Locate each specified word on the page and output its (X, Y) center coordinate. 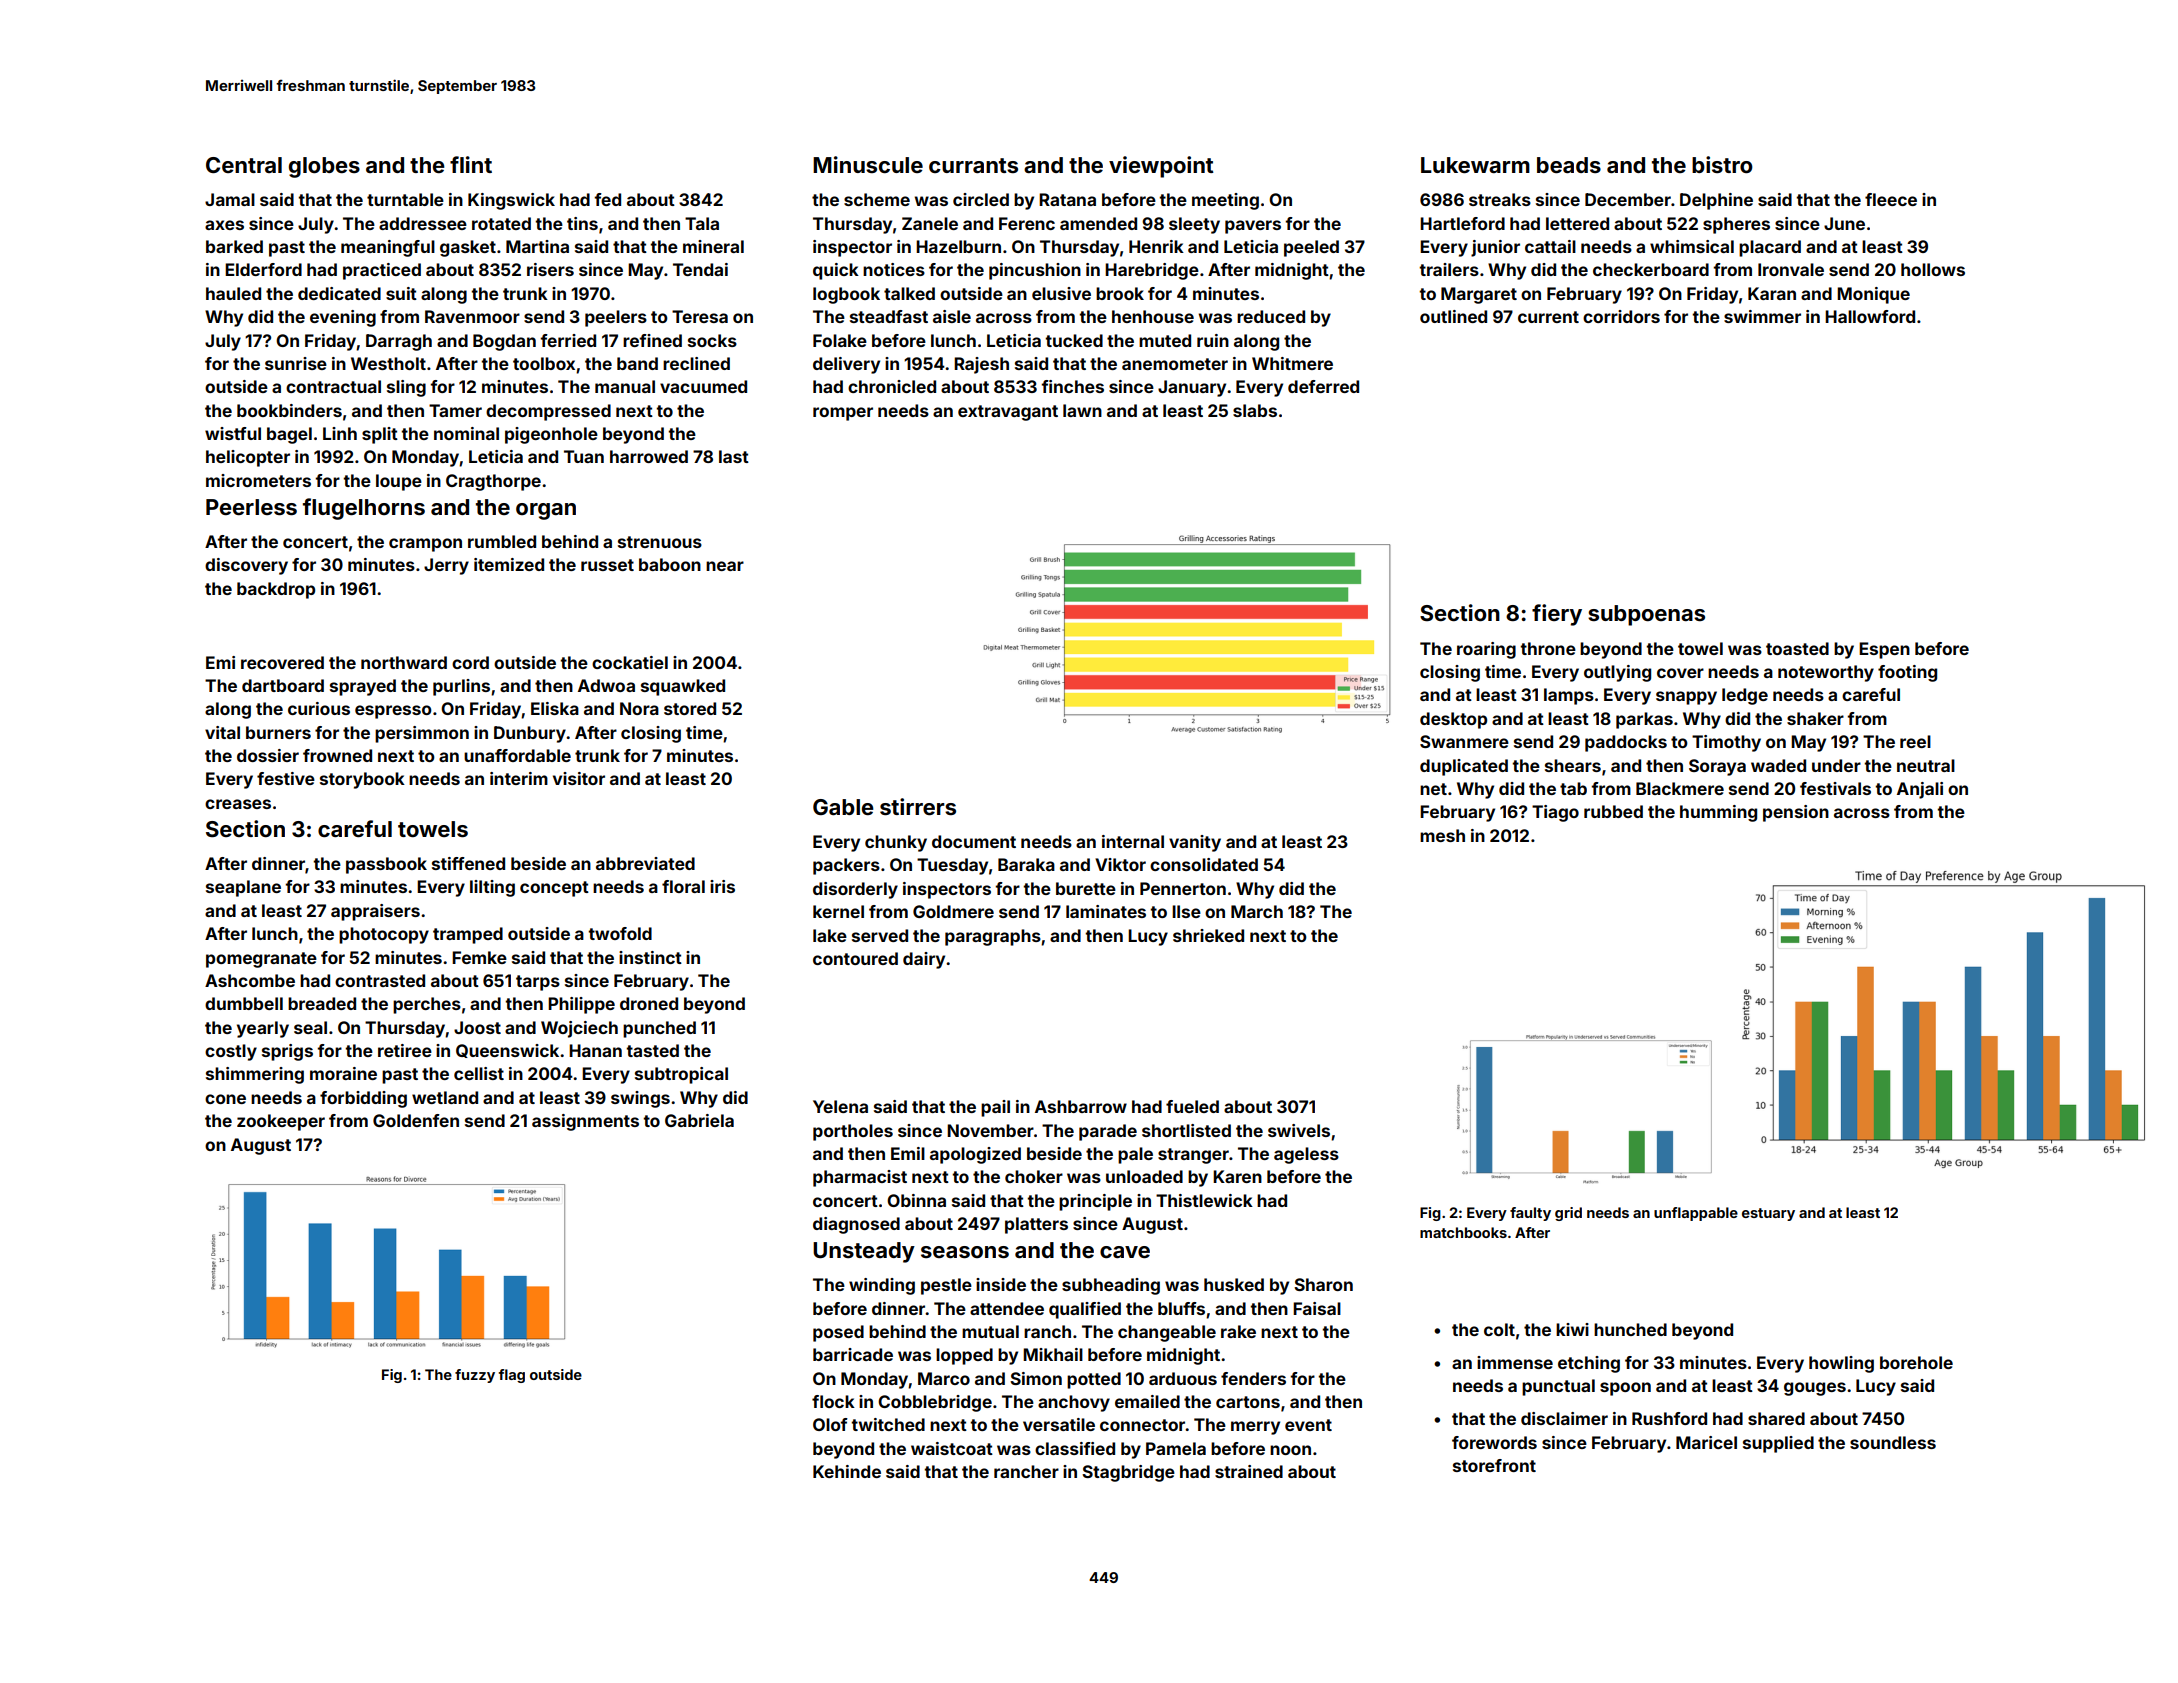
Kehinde (847, 1471)
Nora (639, 708)
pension (1796, 813)
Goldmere (953, 911)
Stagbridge (1128, 1473)
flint (471, 164)
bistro (1722, 164)
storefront (1494, 1465)
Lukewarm (1475, 165)
